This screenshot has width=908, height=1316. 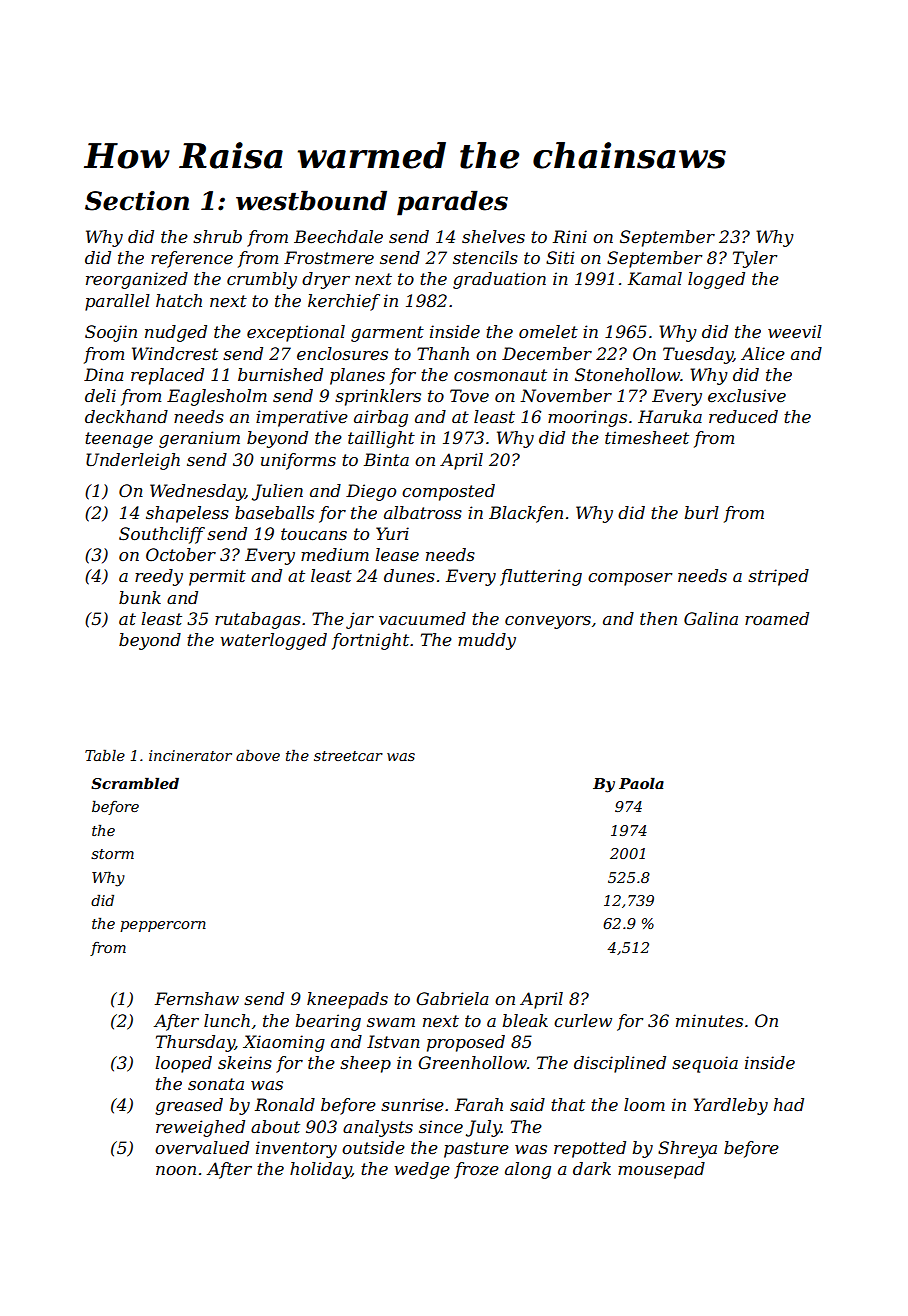 What do you see at coordinates (137, 201) in the screenshot?
I see `Section` at bounding box center [137, 201].
